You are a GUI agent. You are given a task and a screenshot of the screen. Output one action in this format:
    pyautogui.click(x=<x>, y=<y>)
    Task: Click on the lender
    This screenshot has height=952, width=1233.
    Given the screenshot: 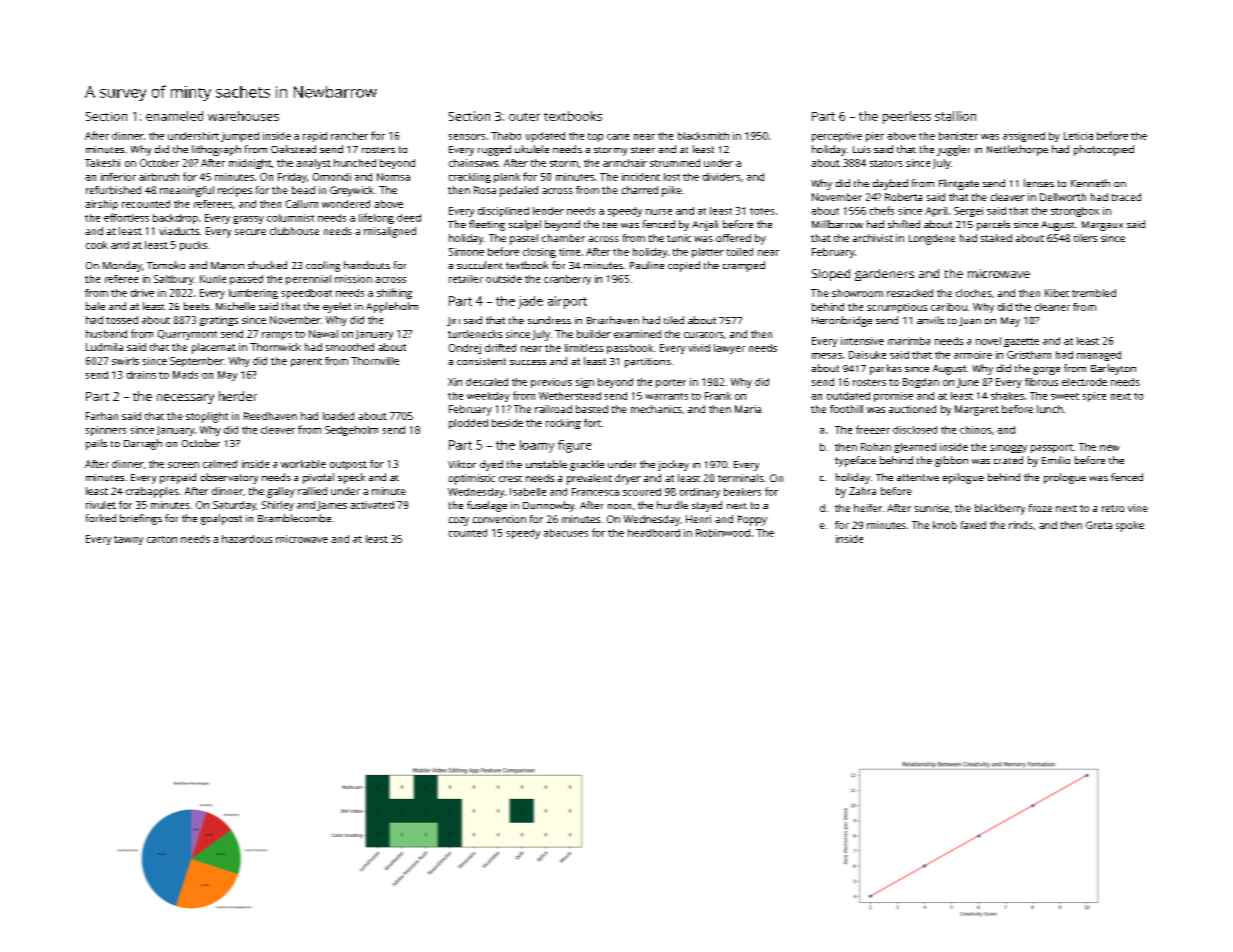 What is the action you would take?
    pyautogui.click(x=548, y=211)
